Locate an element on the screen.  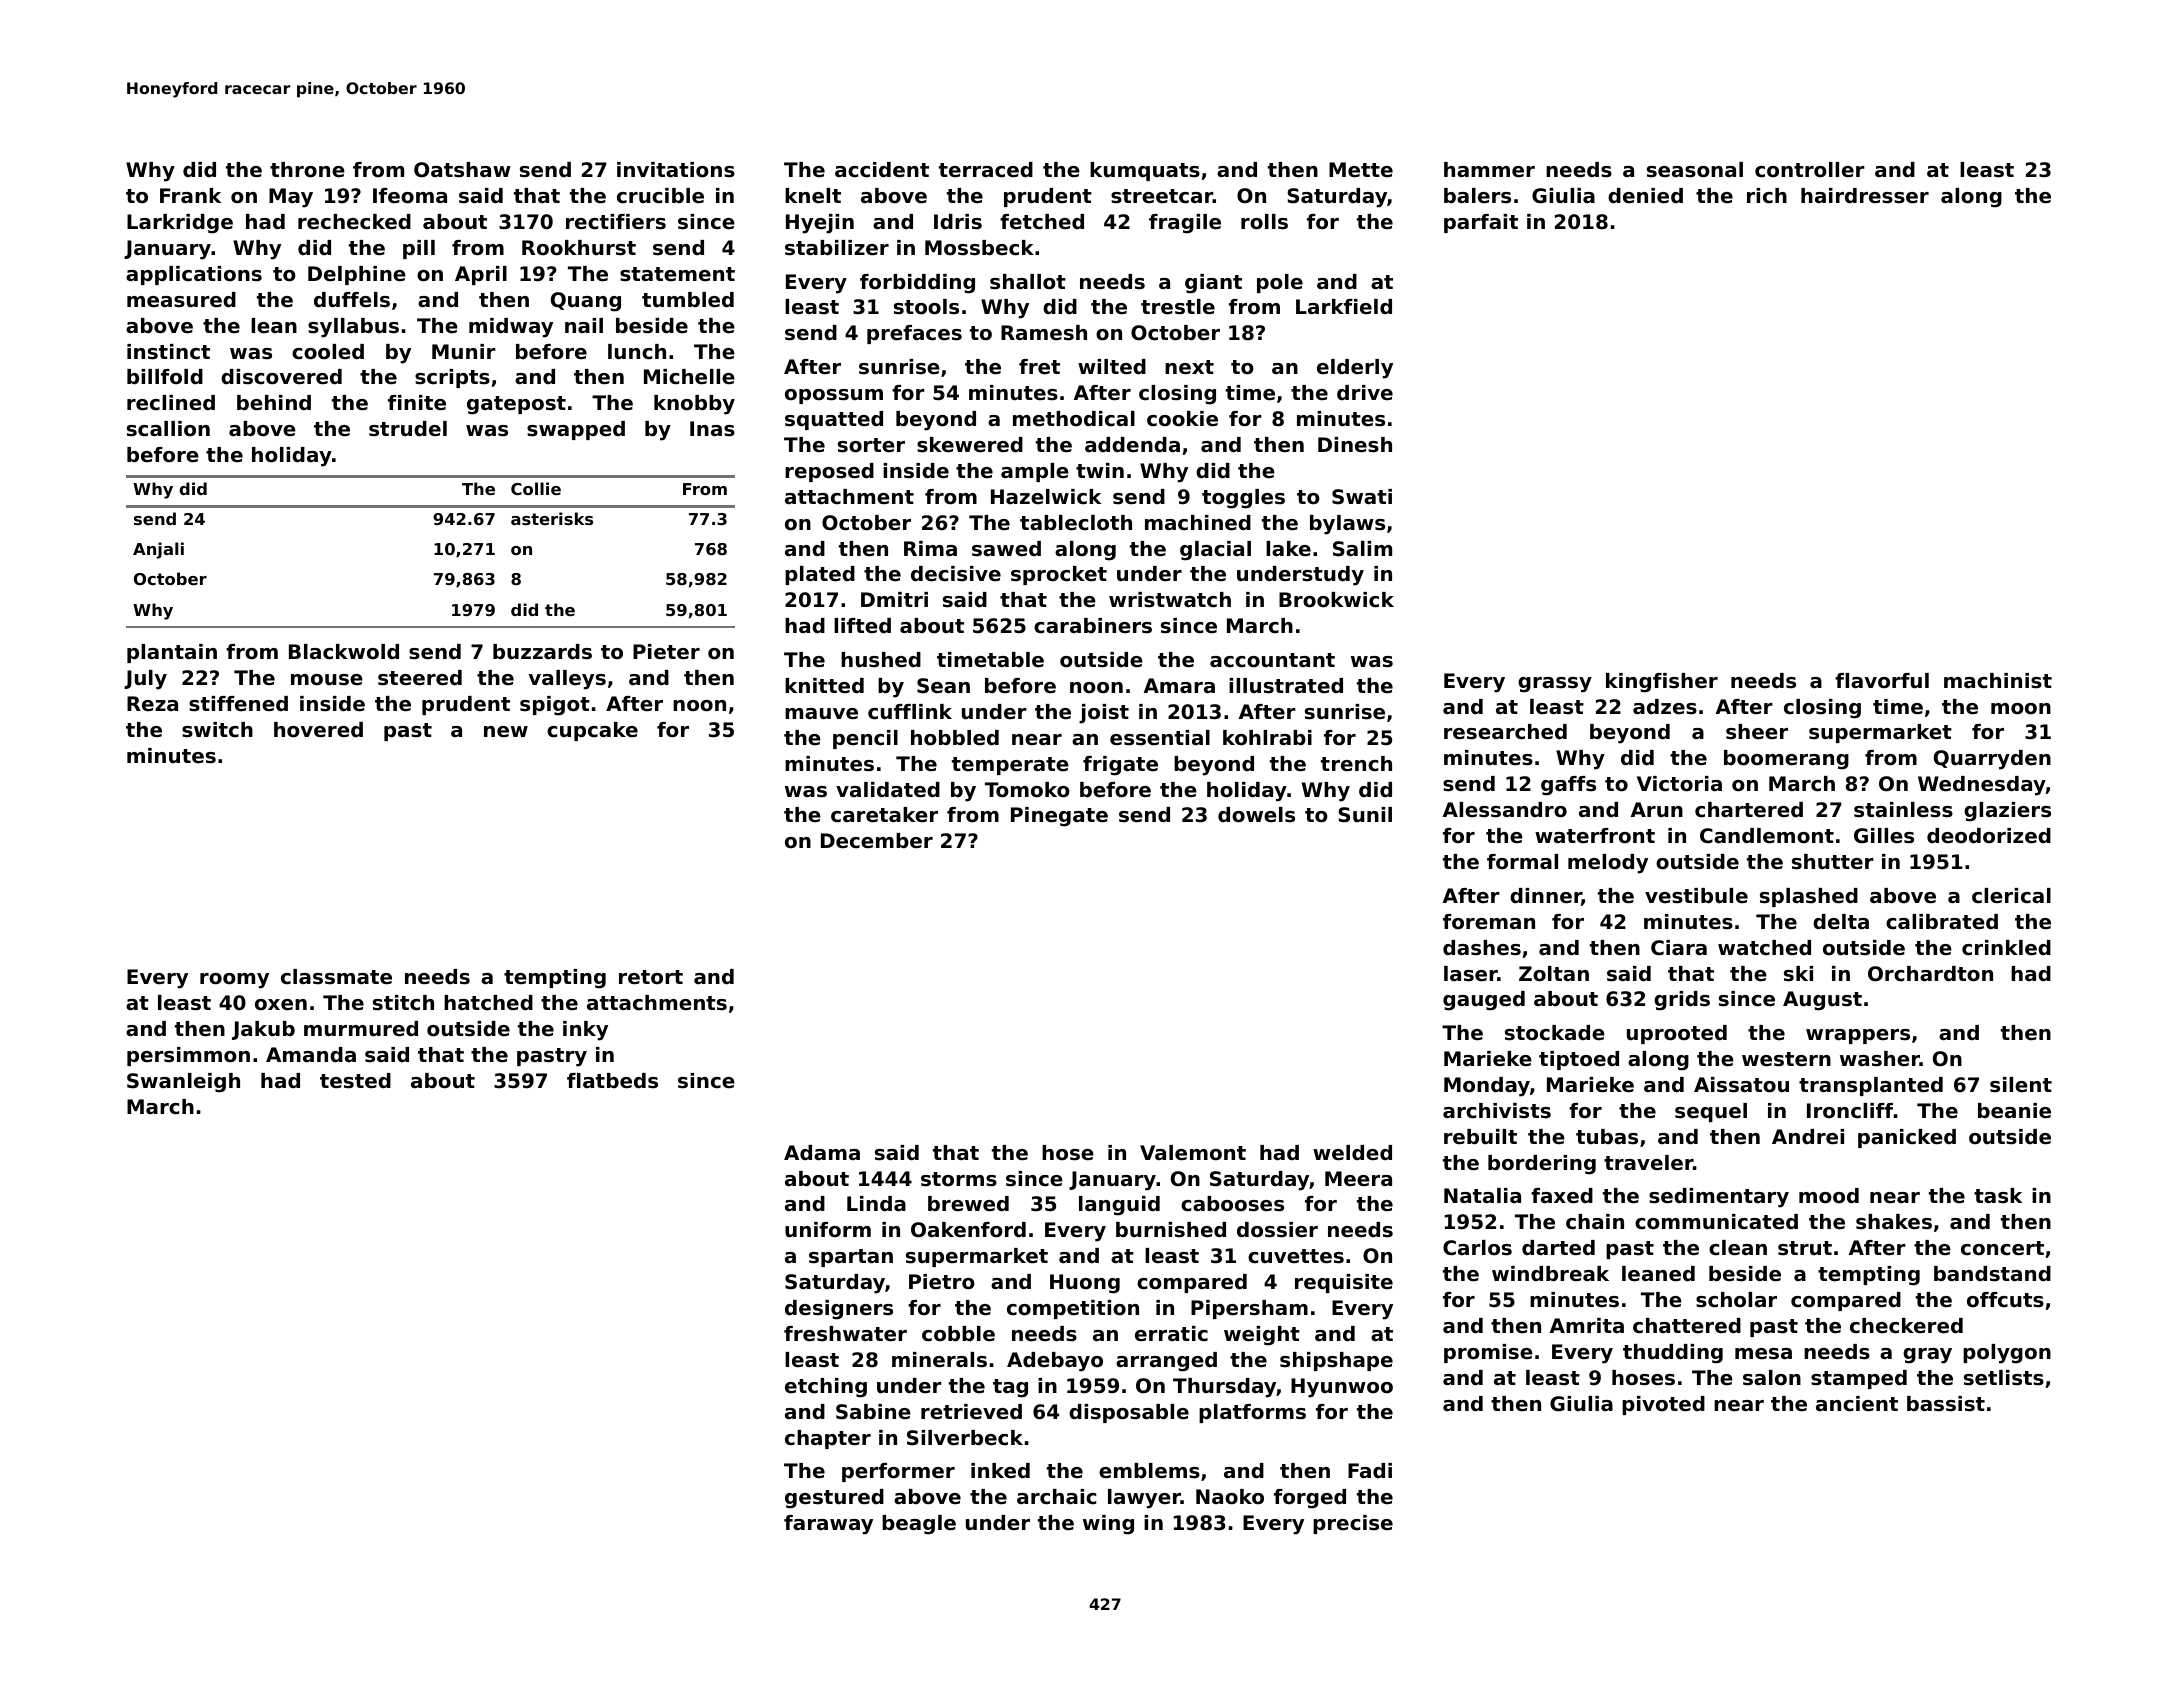
Swanleigh is located at coordinates (183, 1083).
